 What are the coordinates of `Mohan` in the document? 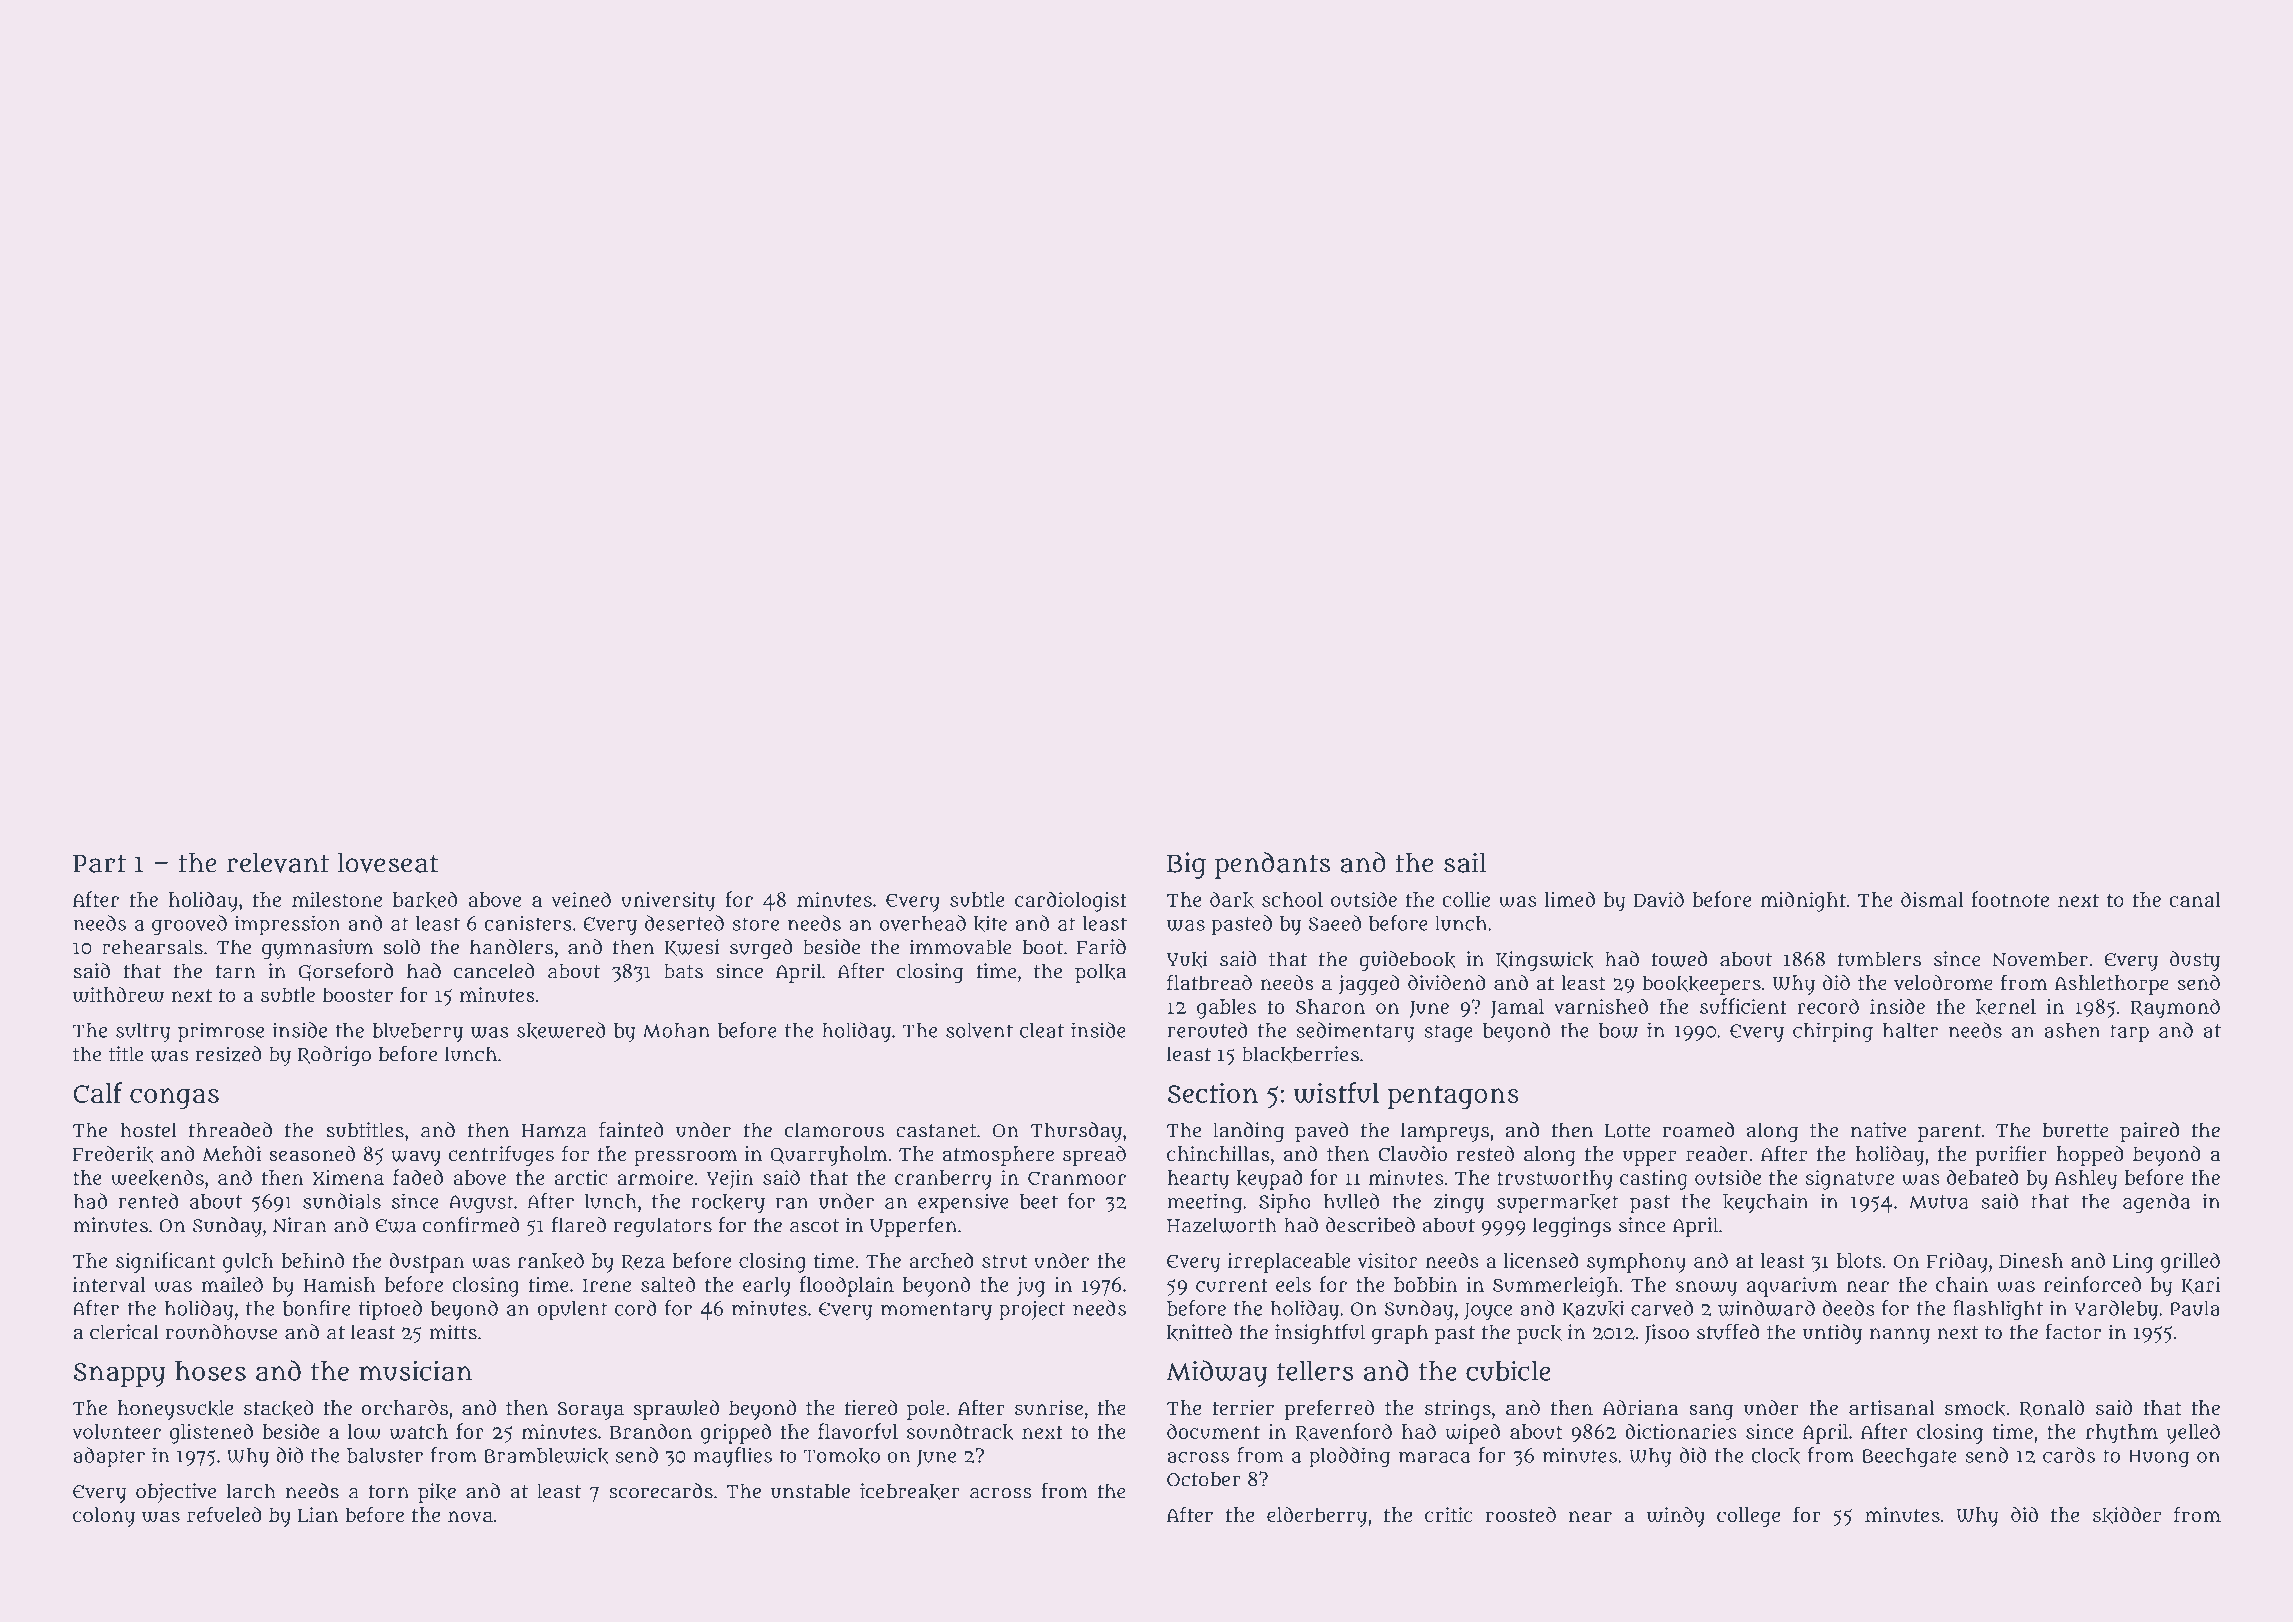 It's located at (676, 1030).
